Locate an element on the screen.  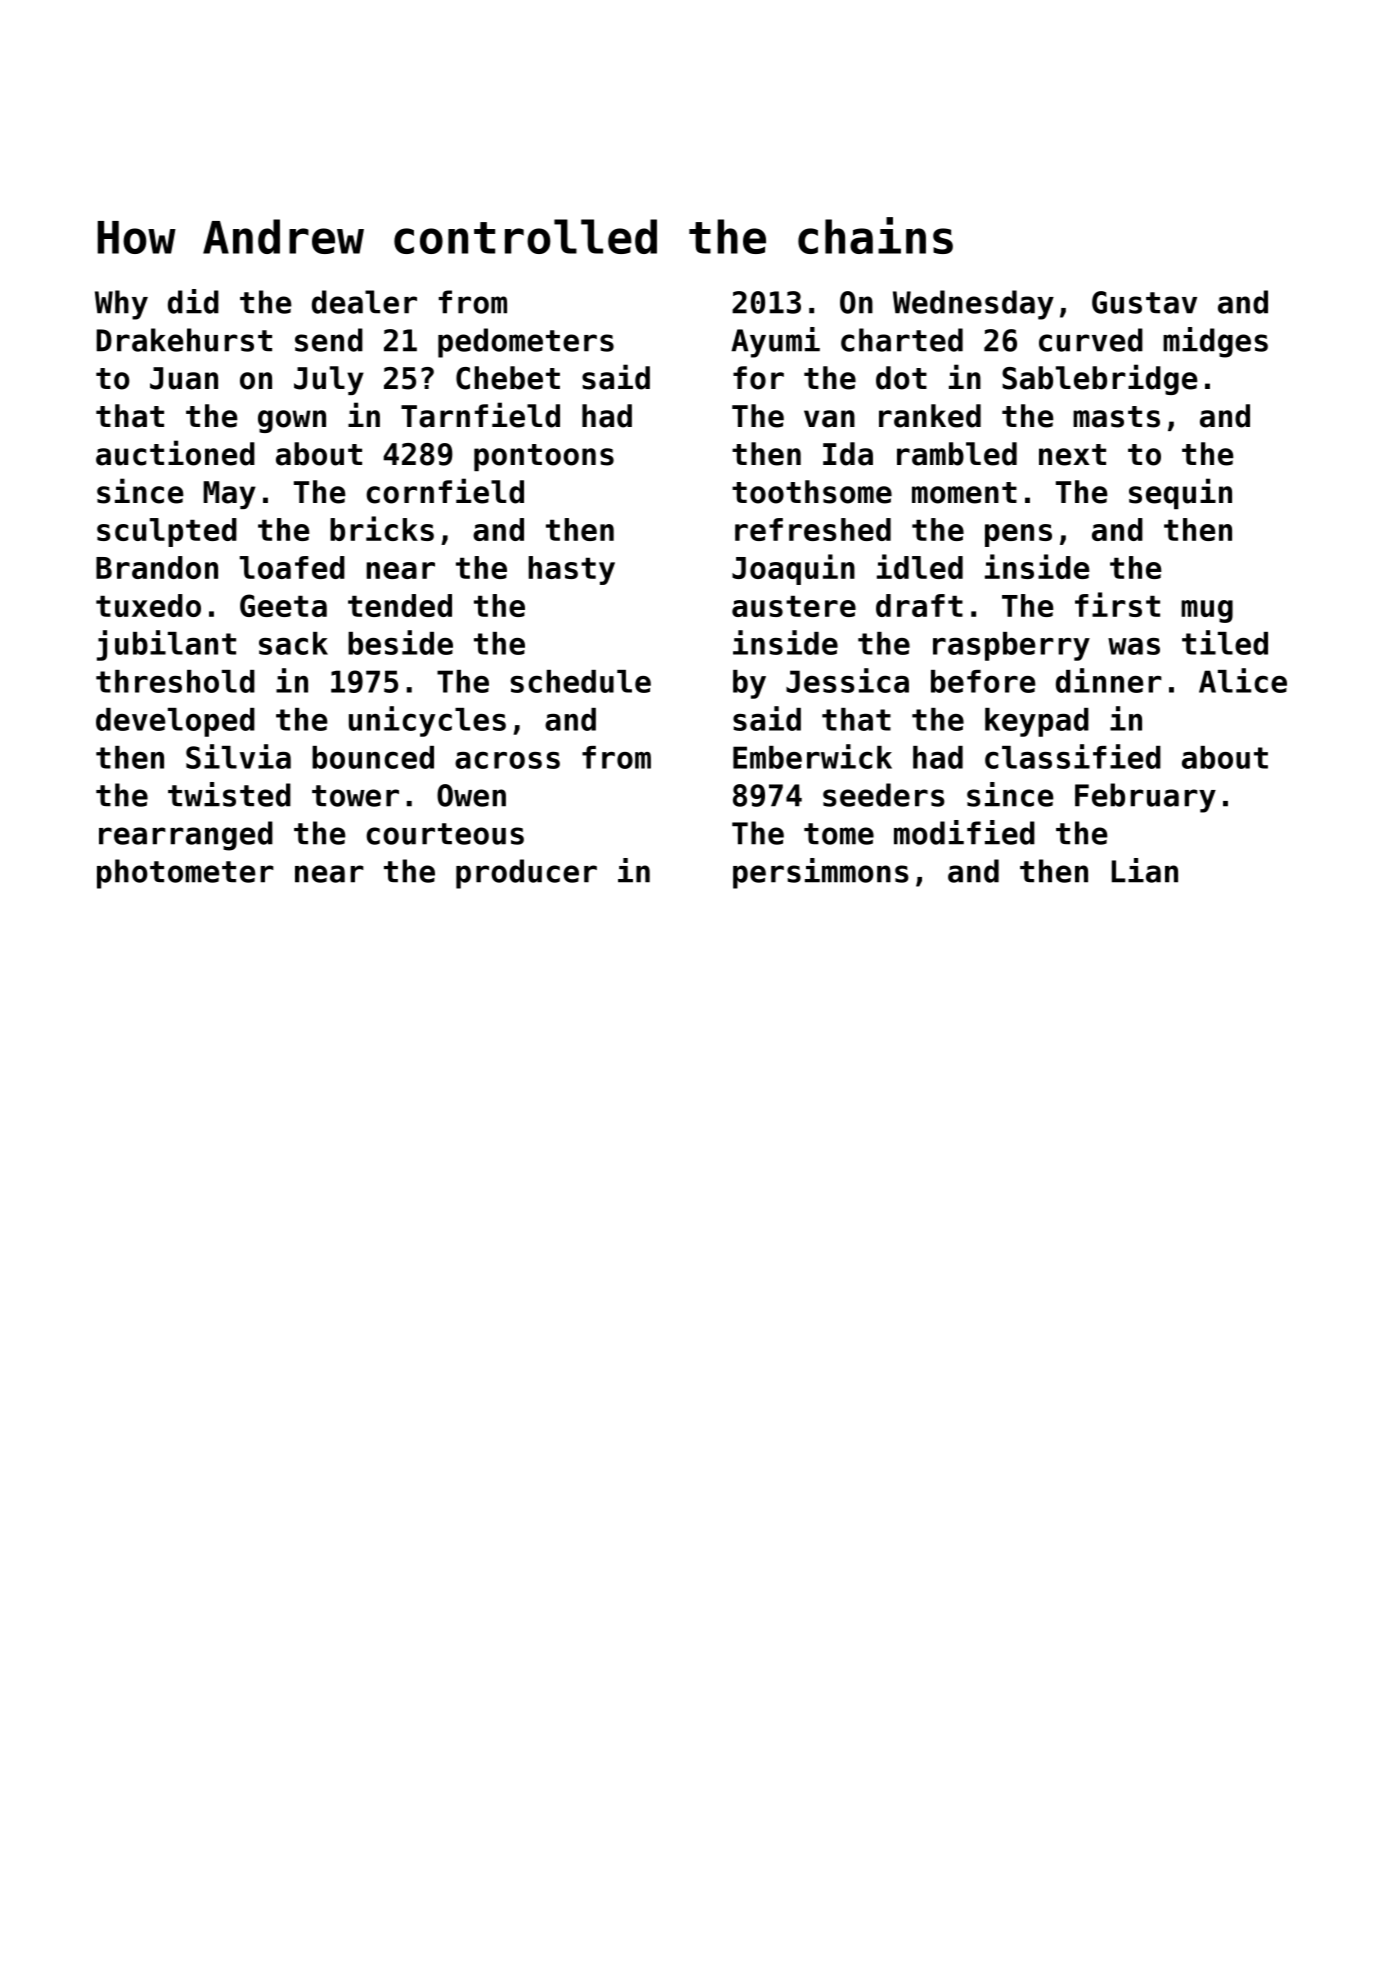
Brandon is located at coordinates (157, 567).
